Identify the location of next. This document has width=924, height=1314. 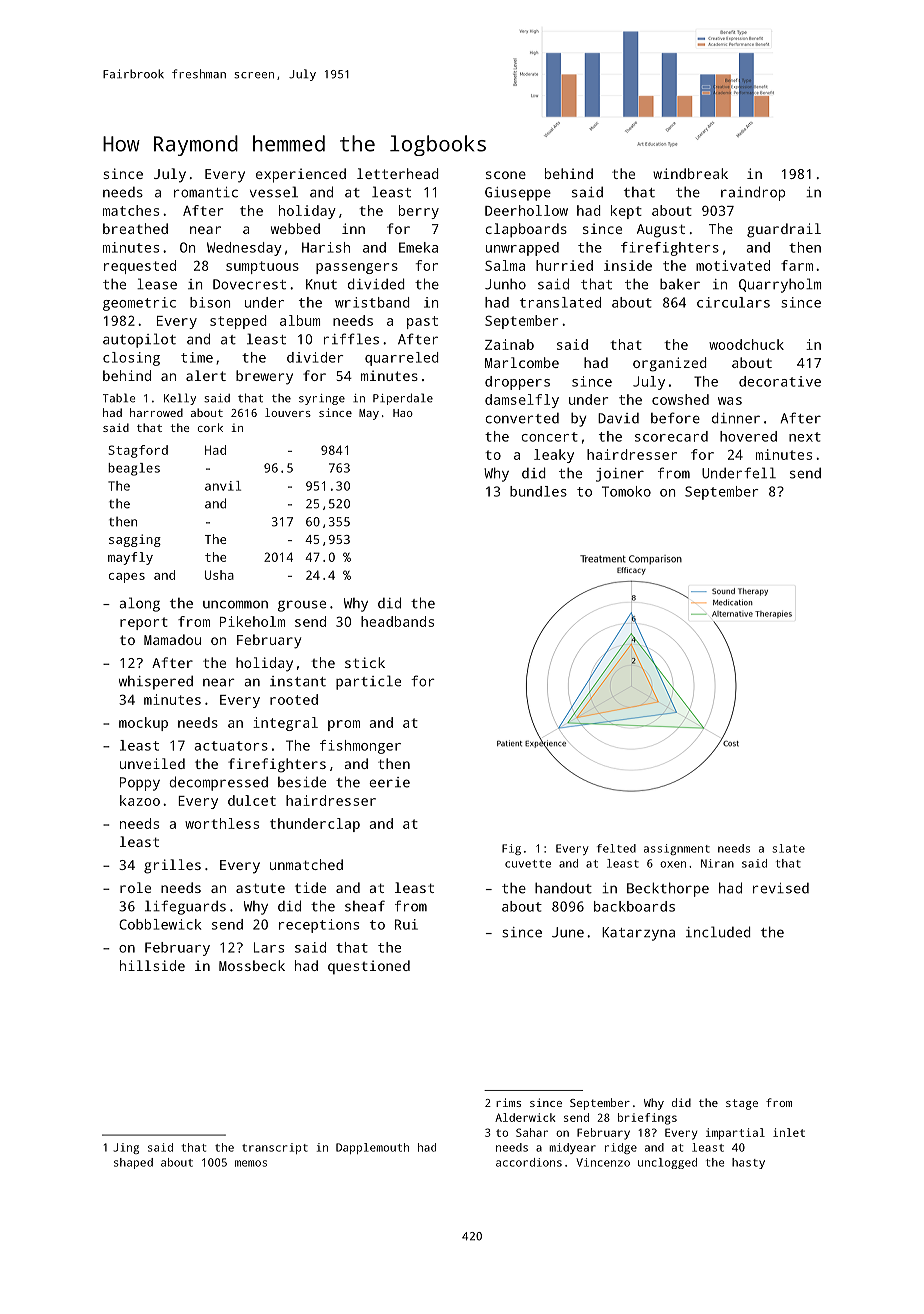
(805, 437).
